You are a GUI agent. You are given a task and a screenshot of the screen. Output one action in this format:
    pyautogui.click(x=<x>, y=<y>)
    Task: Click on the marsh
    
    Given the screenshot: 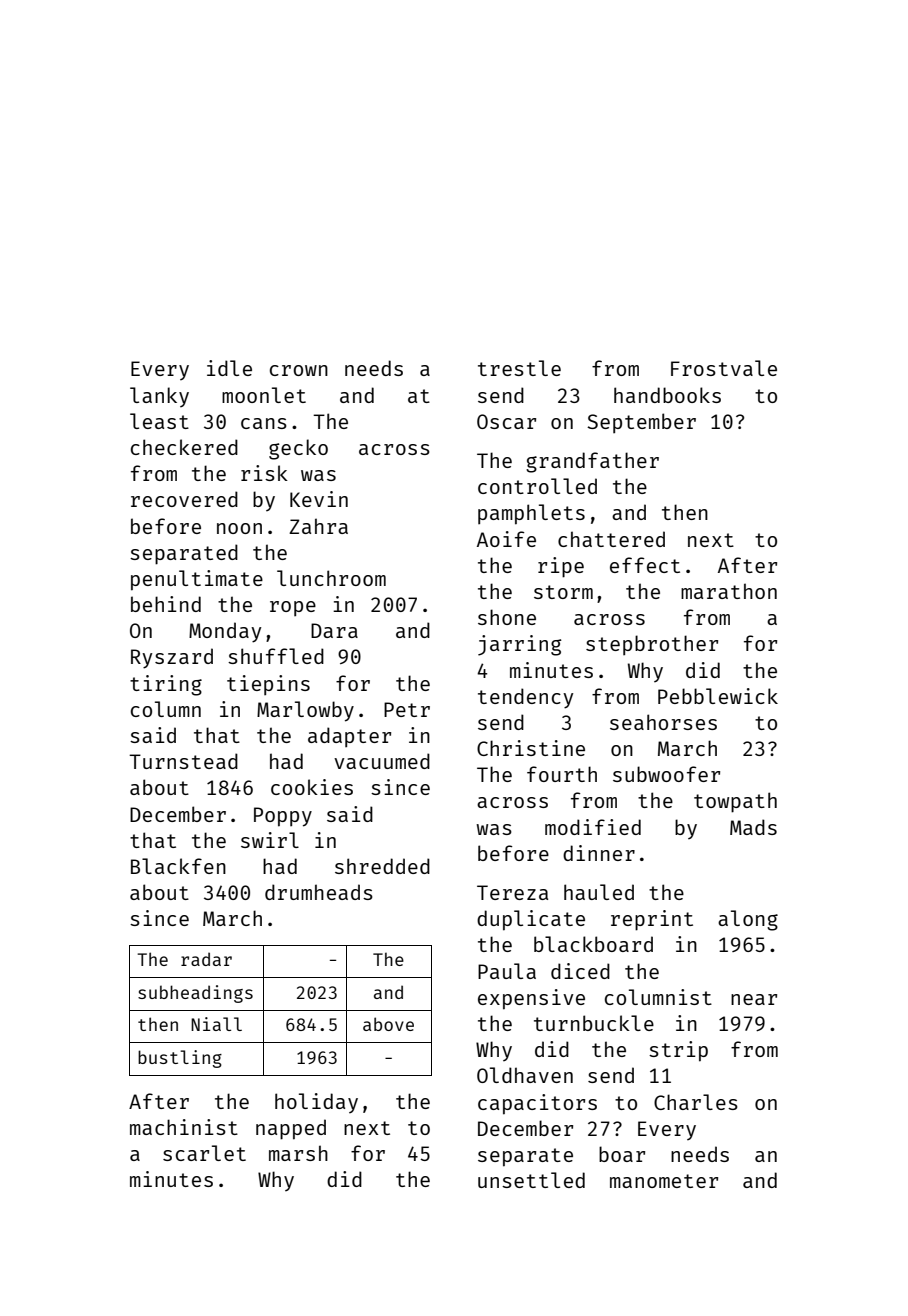 What is the action you would take?
    pyautogui.click(x=298, y=1153)
